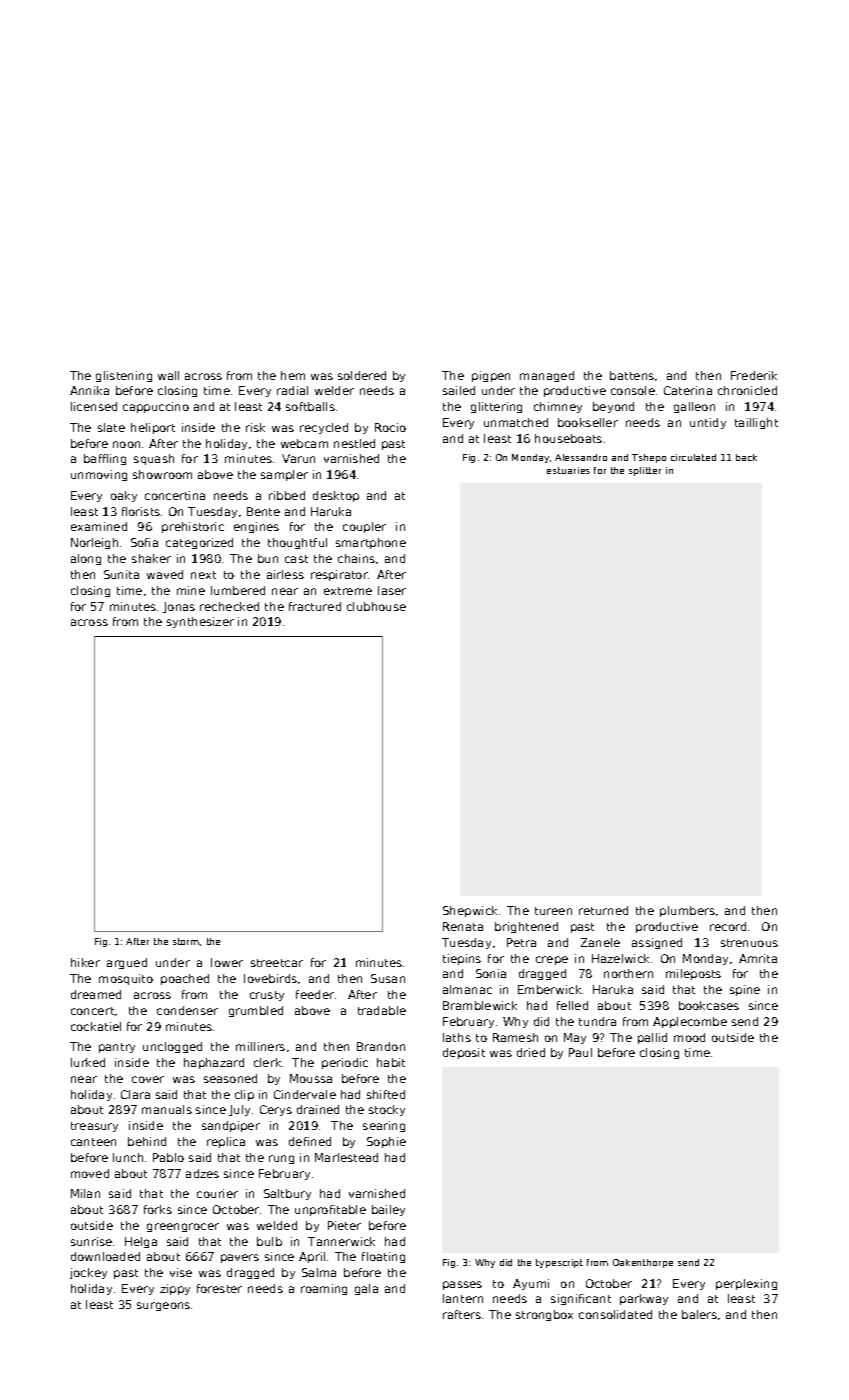 The height and width of the page is (1400, 849). What do you see at coordinates (632, 375) in the page?
I see `battens` at bounding box center [632, 375].
